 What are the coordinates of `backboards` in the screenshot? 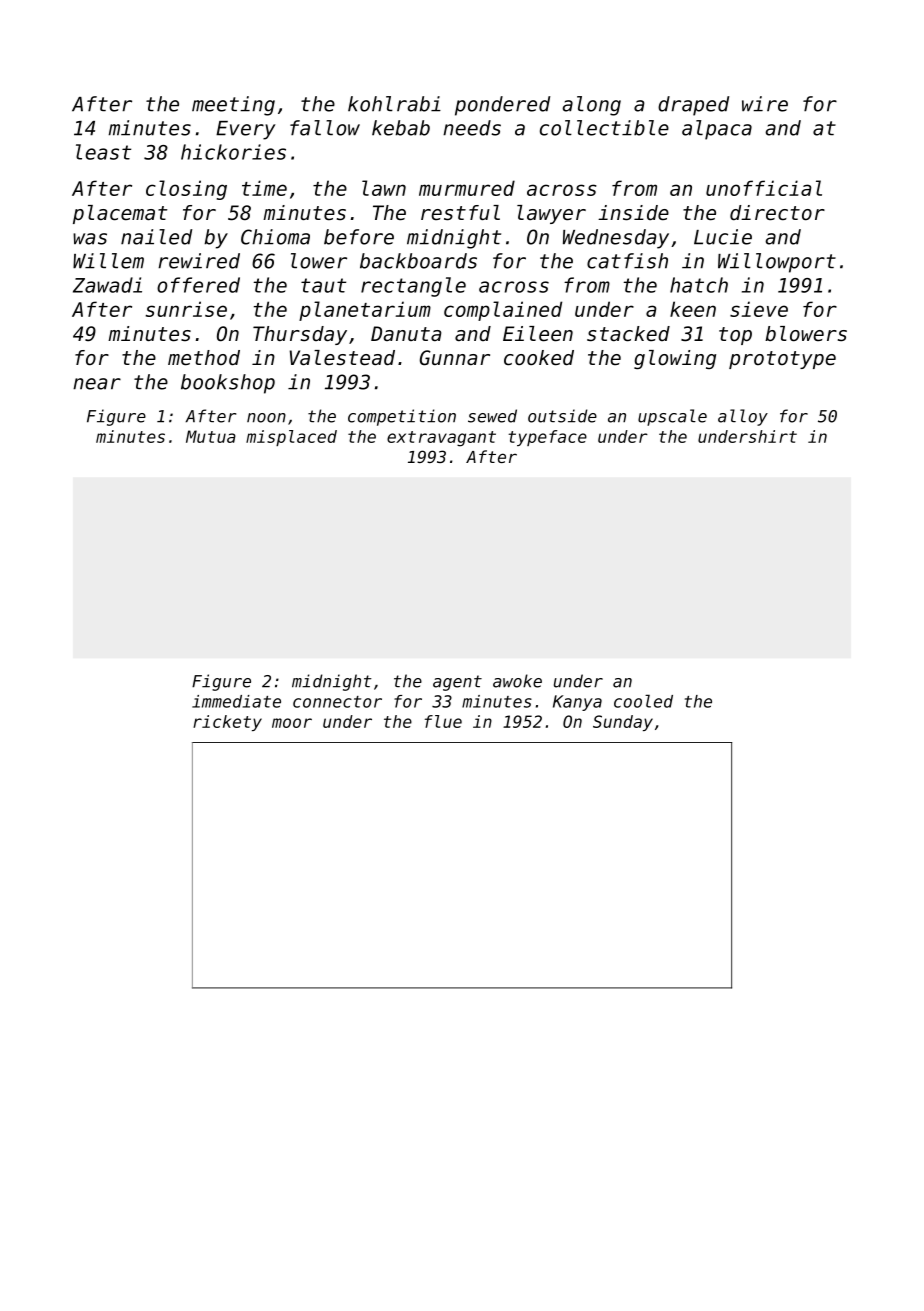 It's located at (418, 261).
